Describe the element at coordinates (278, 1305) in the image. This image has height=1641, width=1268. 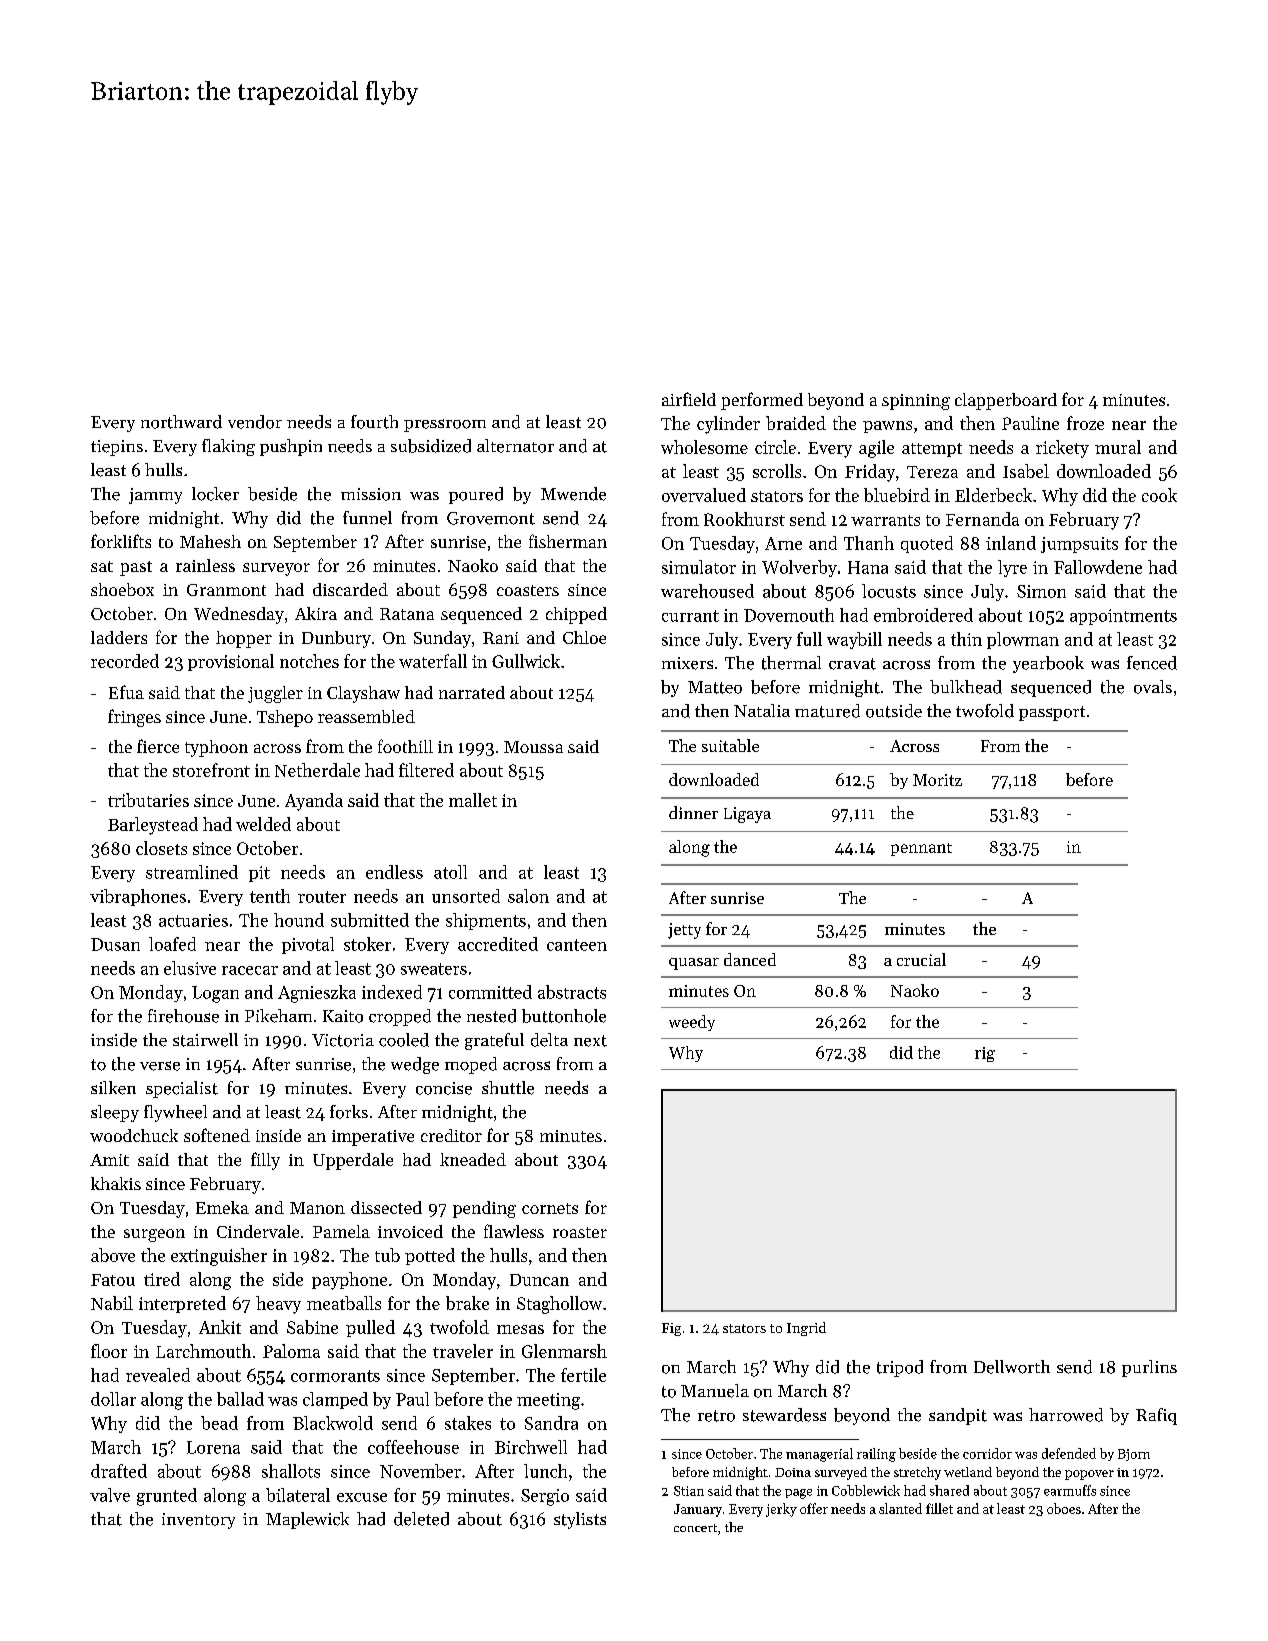
I see `heavy` at that location.
